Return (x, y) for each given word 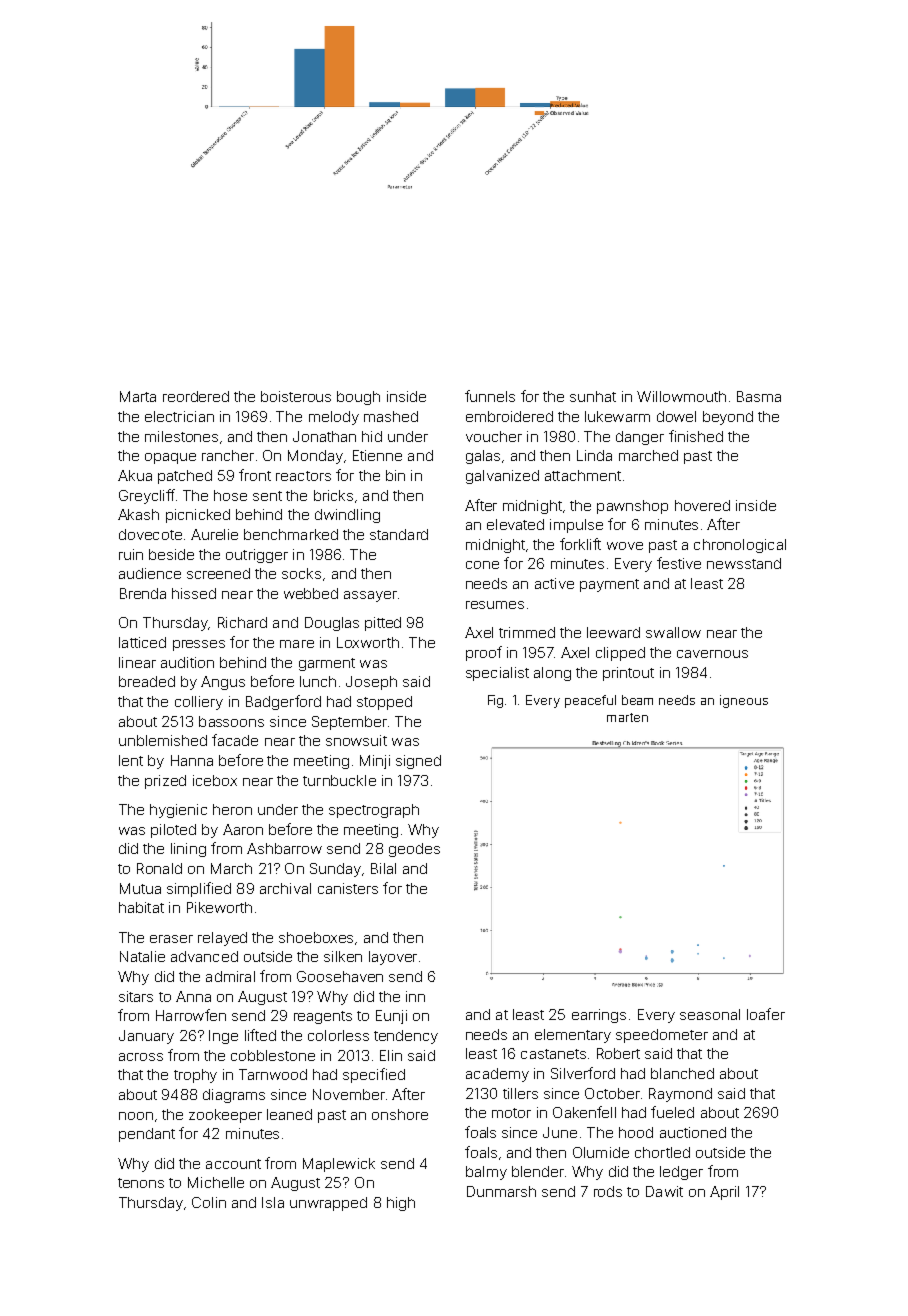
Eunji (391, 1017)
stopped (384, 703)
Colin (209, 1202)
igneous (744, 701)
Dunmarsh (501, 1191)
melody (334, 418)
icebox (215, 780)
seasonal (710, 1014)
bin (395, 475)
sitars (136, 996)
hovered (702, 505)
